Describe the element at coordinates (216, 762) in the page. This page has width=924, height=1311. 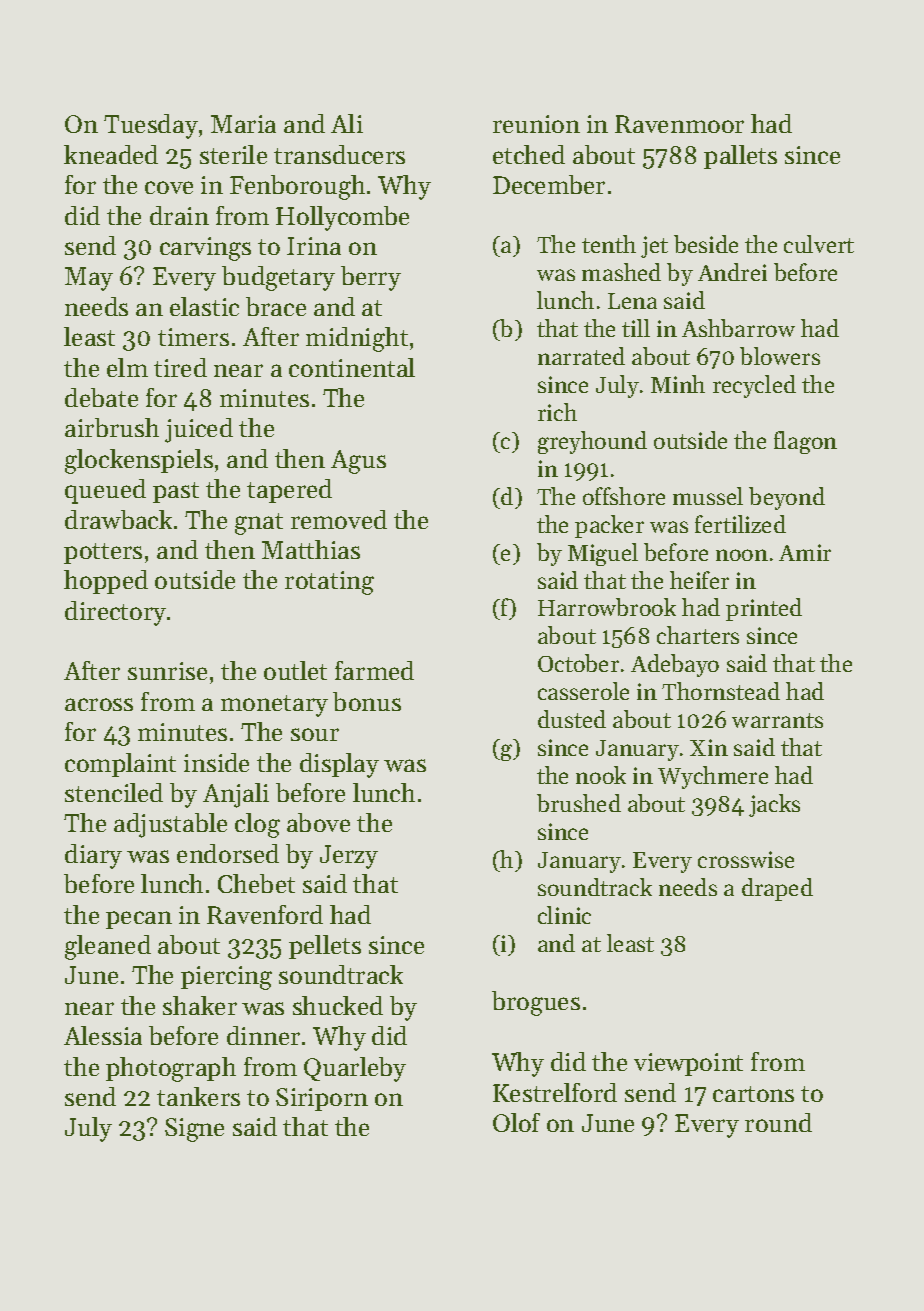
I see `inside` at that location.
